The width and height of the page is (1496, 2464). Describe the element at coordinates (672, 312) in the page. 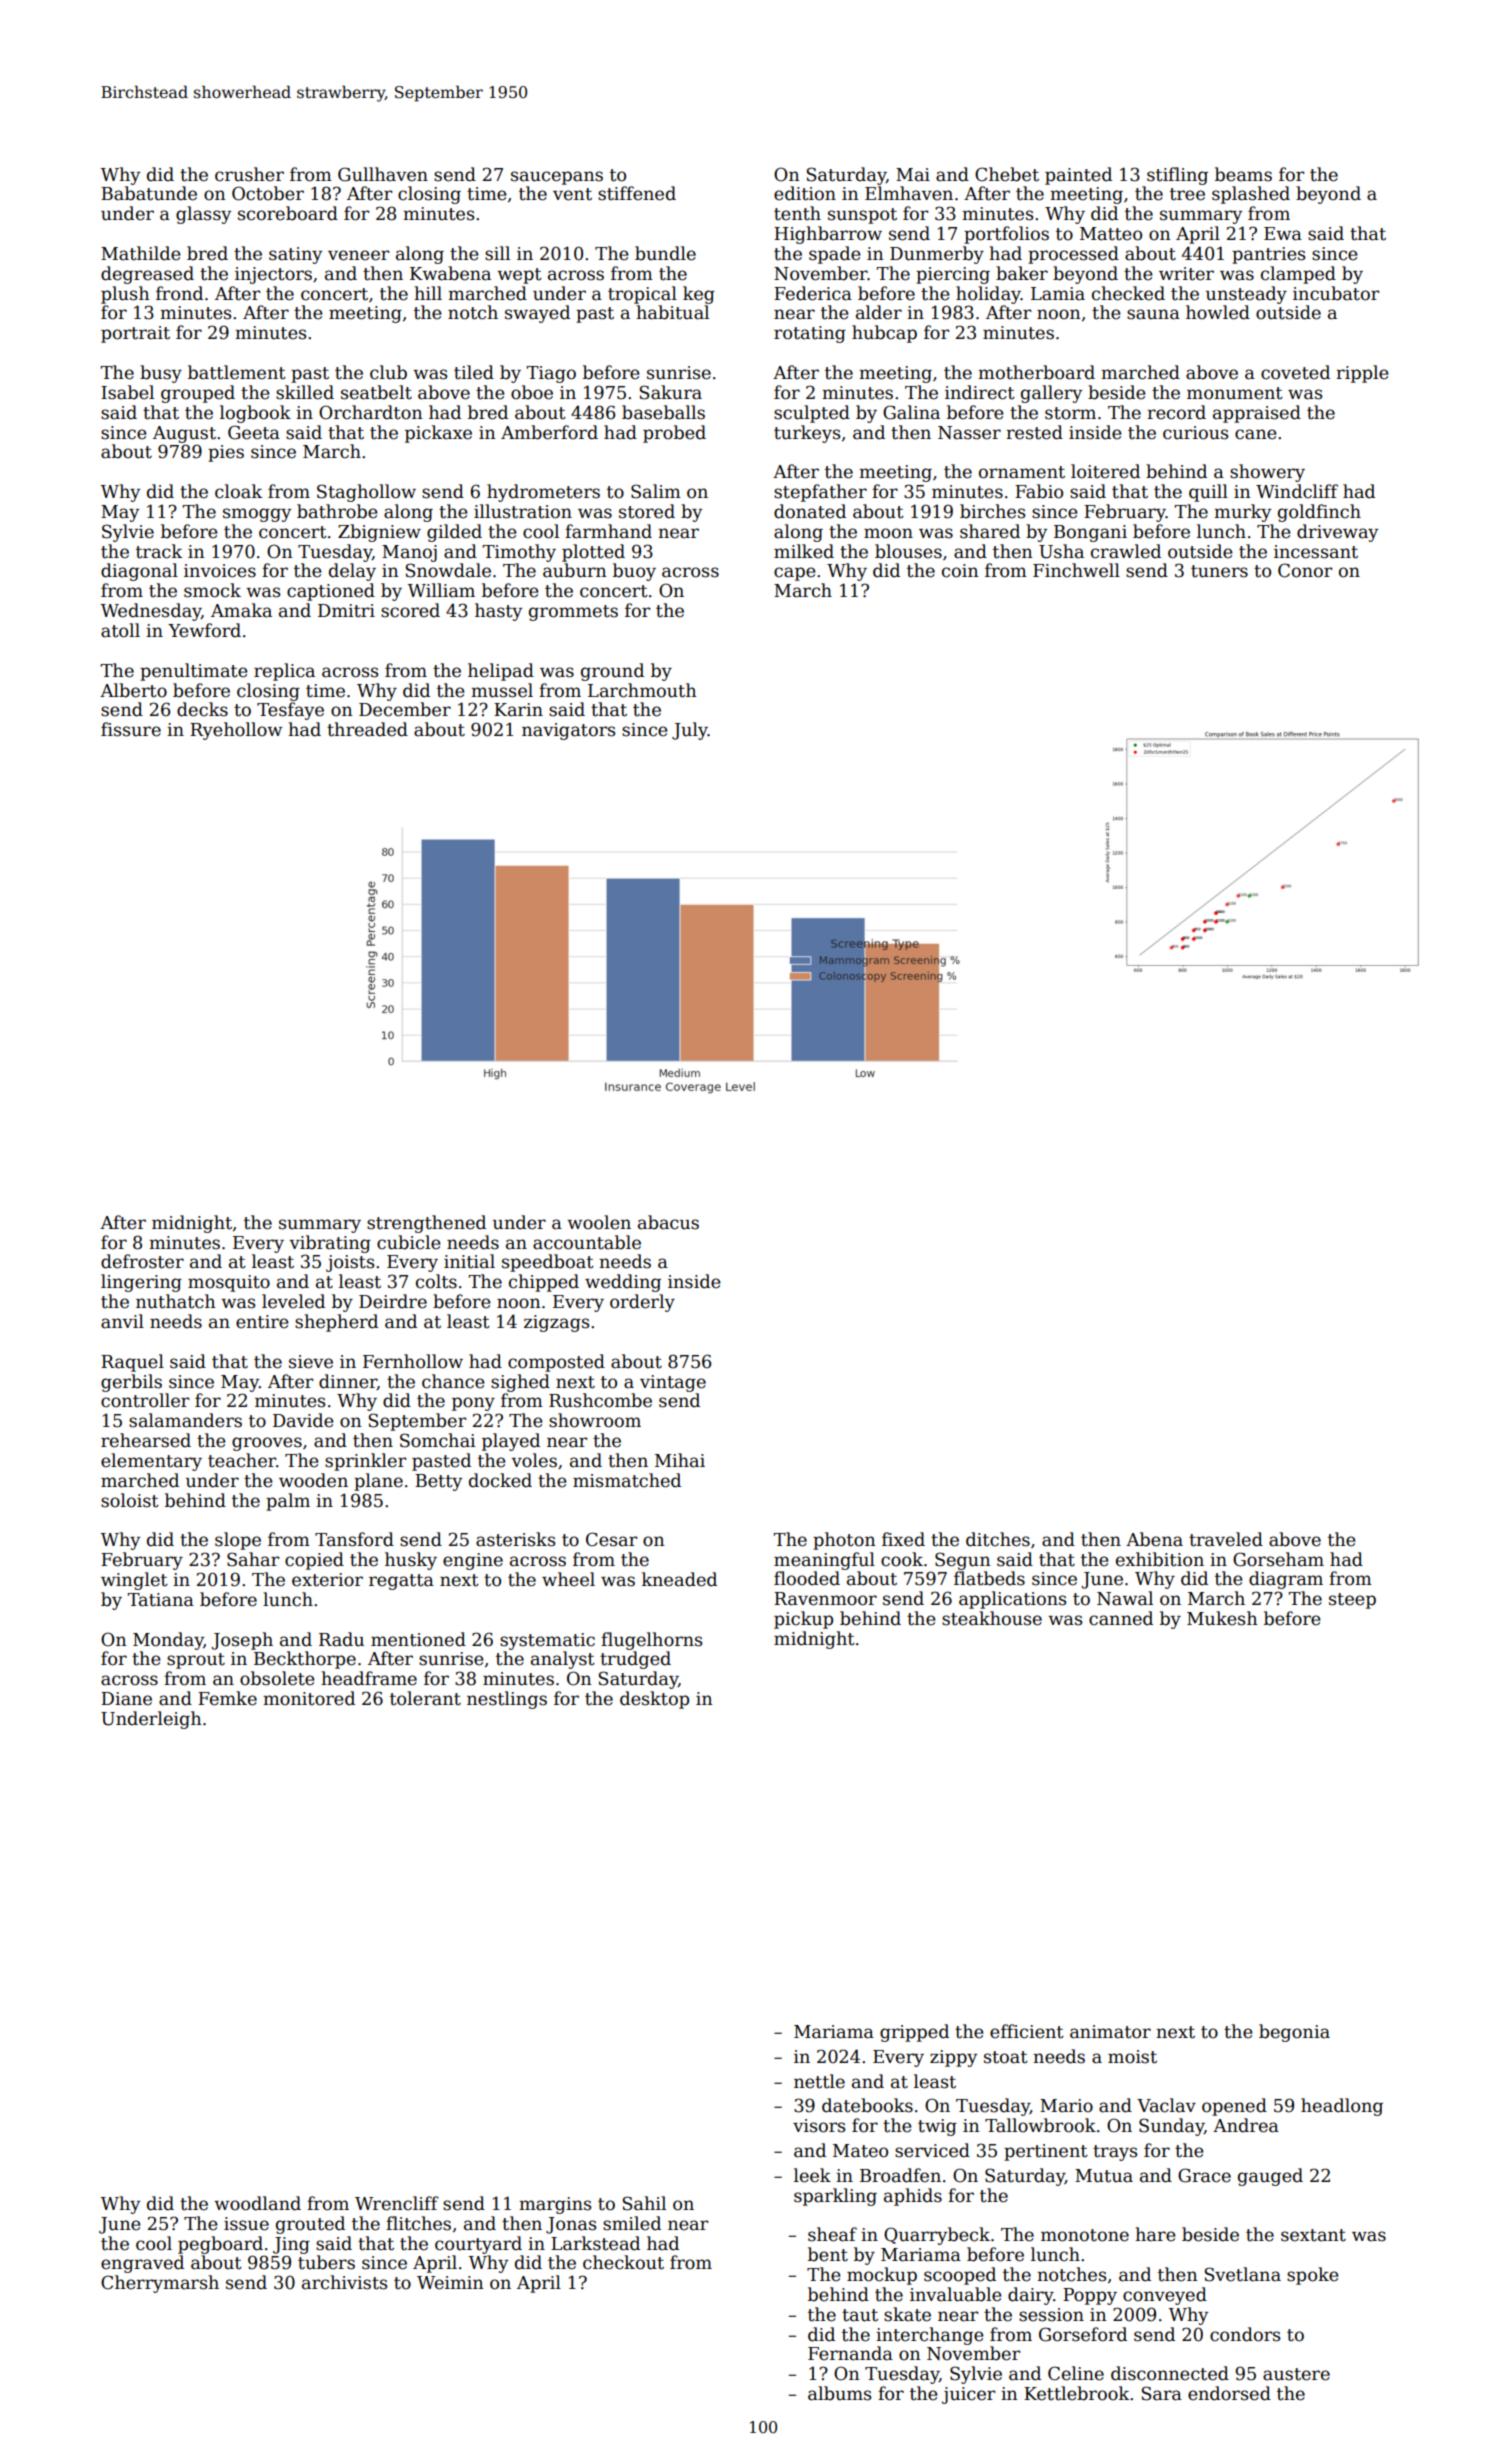

I see `habitual` at that location.
